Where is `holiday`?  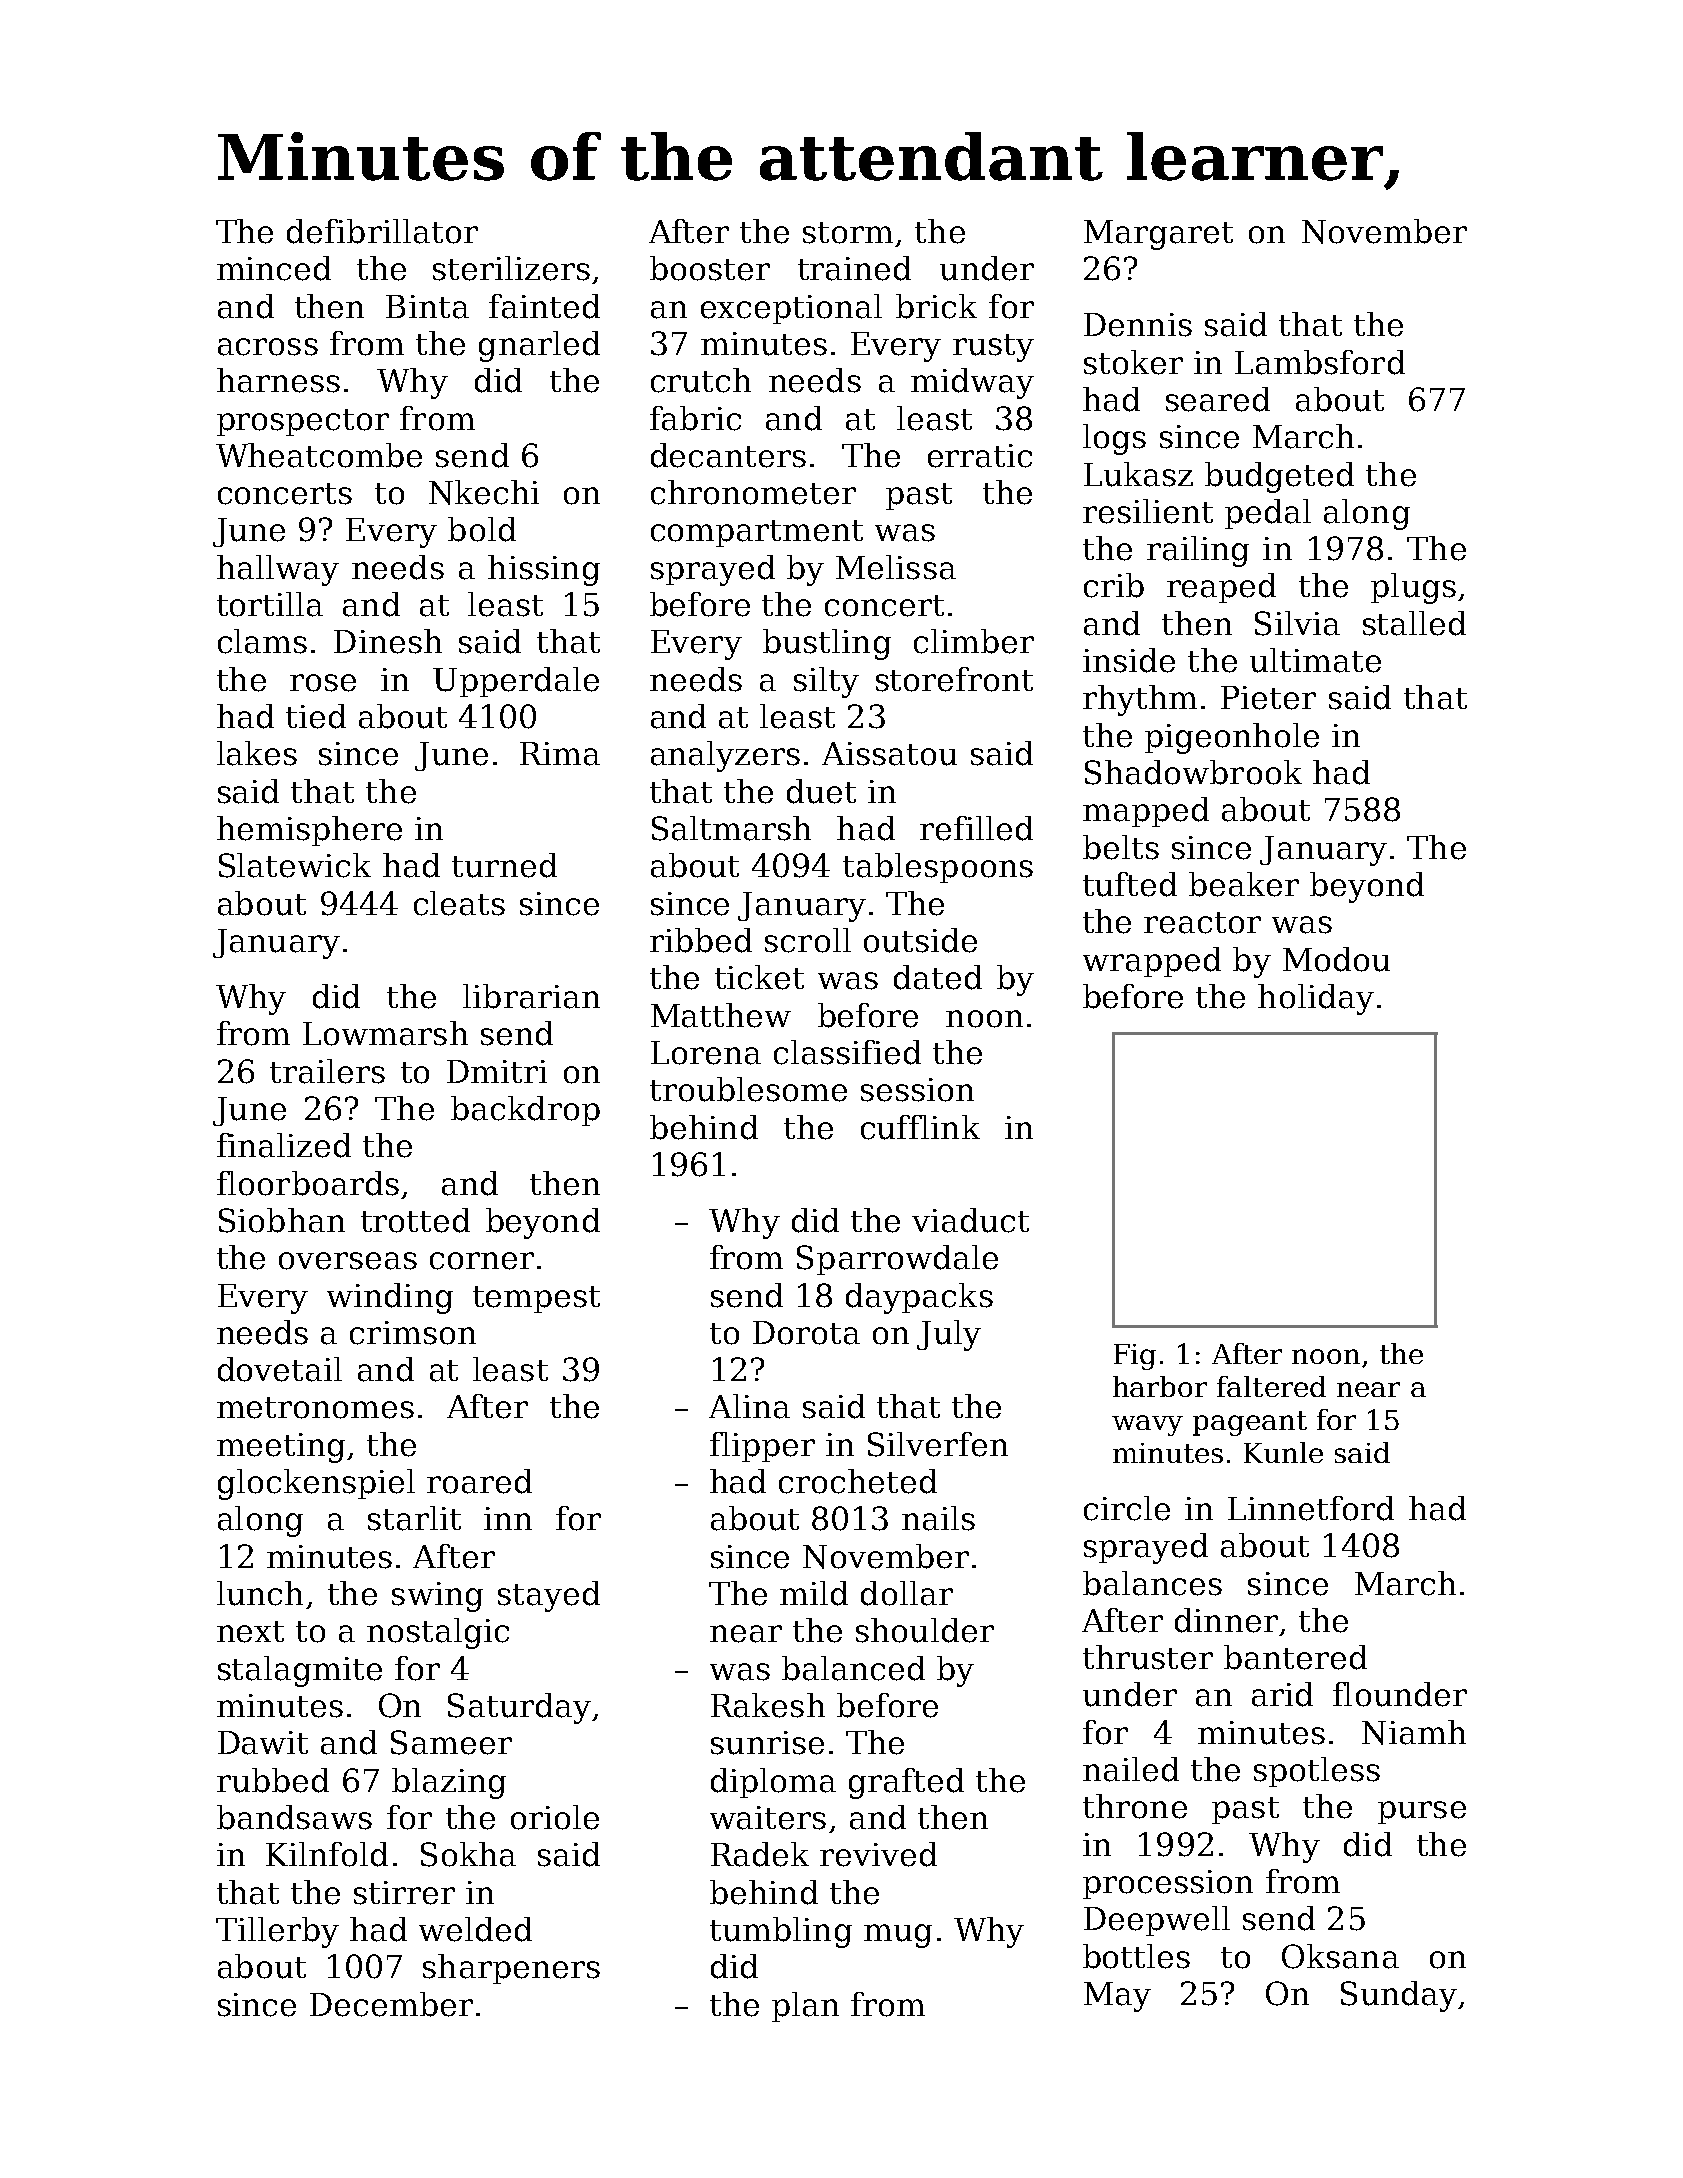
holiday is located at coordinates (1316, 999).
